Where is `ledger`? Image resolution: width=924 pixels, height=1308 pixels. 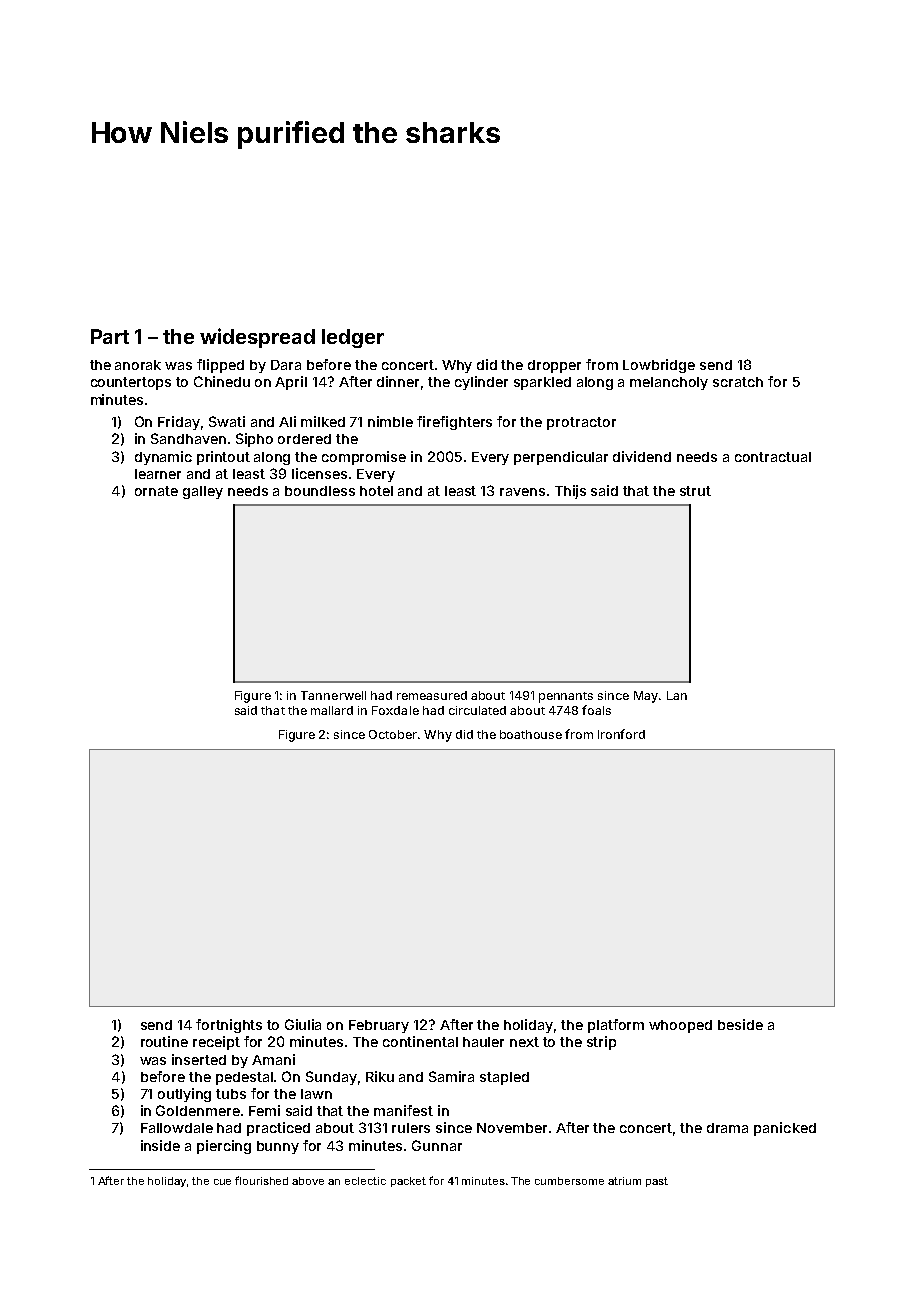 ledger is located at coordinates (353, 338).
